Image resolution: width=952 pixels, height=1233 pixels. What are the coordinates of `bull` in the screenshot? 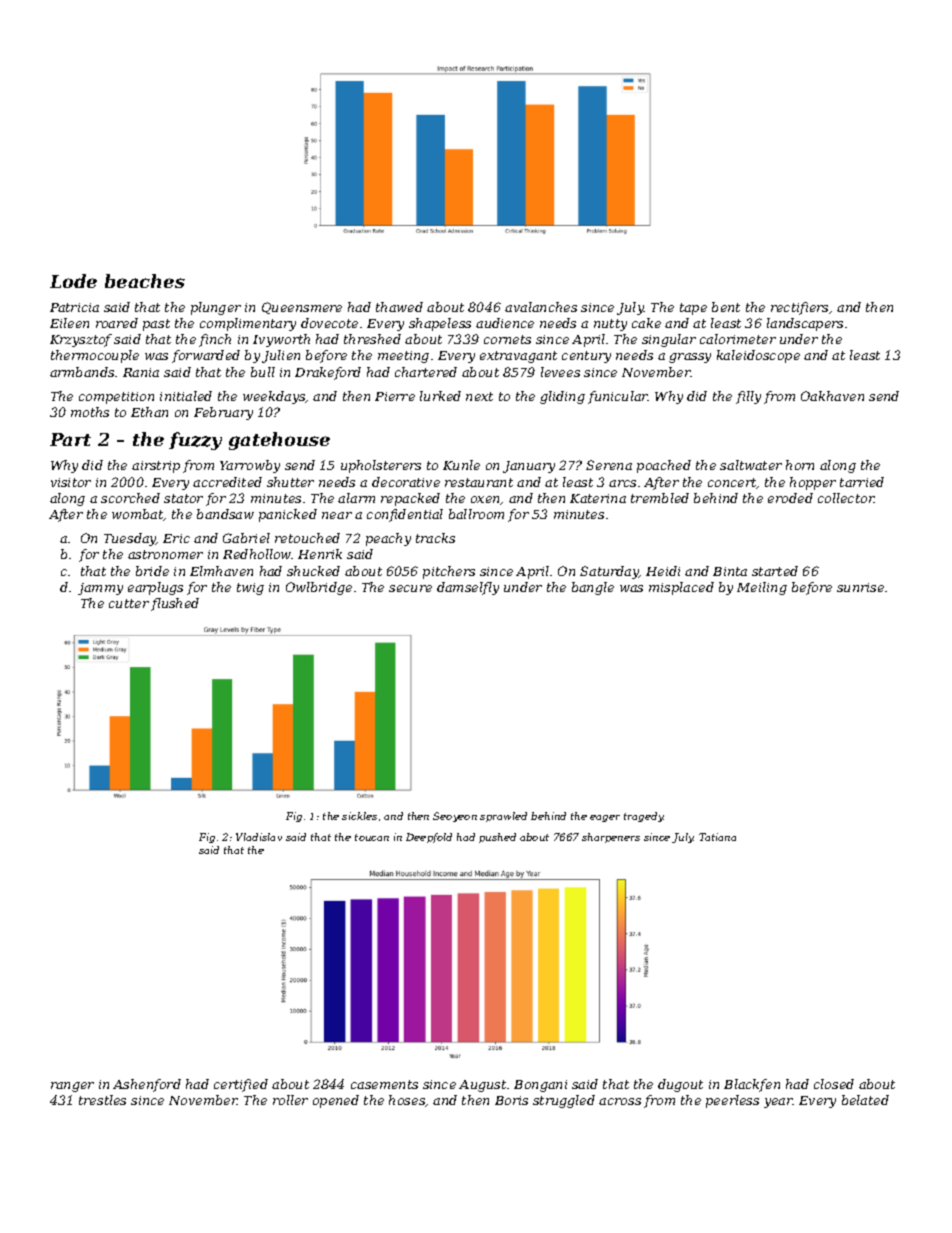 It's located at (263, 372).
